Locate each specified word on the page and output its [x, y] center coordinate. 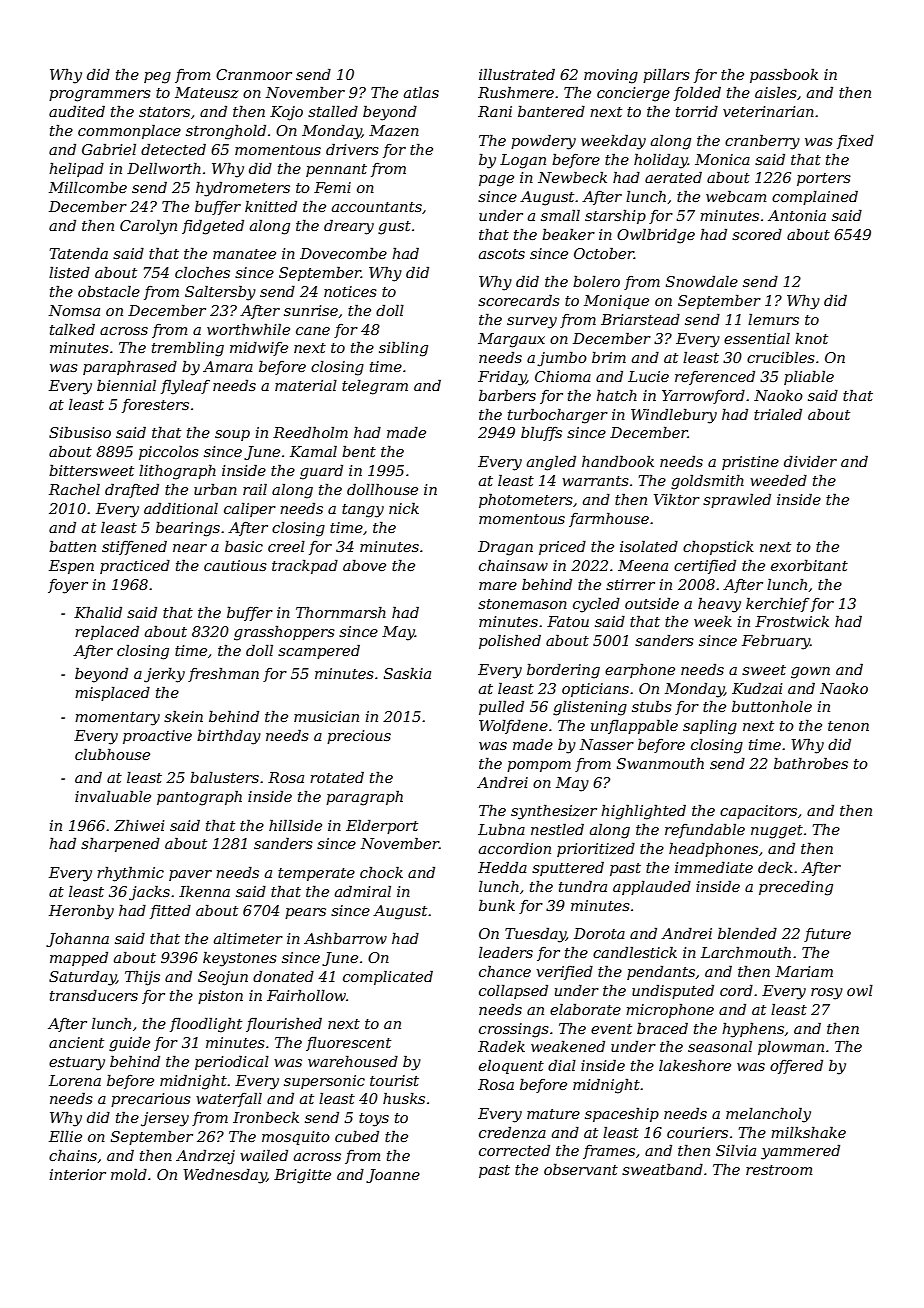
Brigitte [302, 1176]
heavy [719, 605]
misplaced [112, 694]
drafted [132, 490]
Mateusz [207, 93]
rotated [337, 777]
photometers [526, 500]
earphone [640, 671]
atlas [421, 92]
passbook [784, 75]
